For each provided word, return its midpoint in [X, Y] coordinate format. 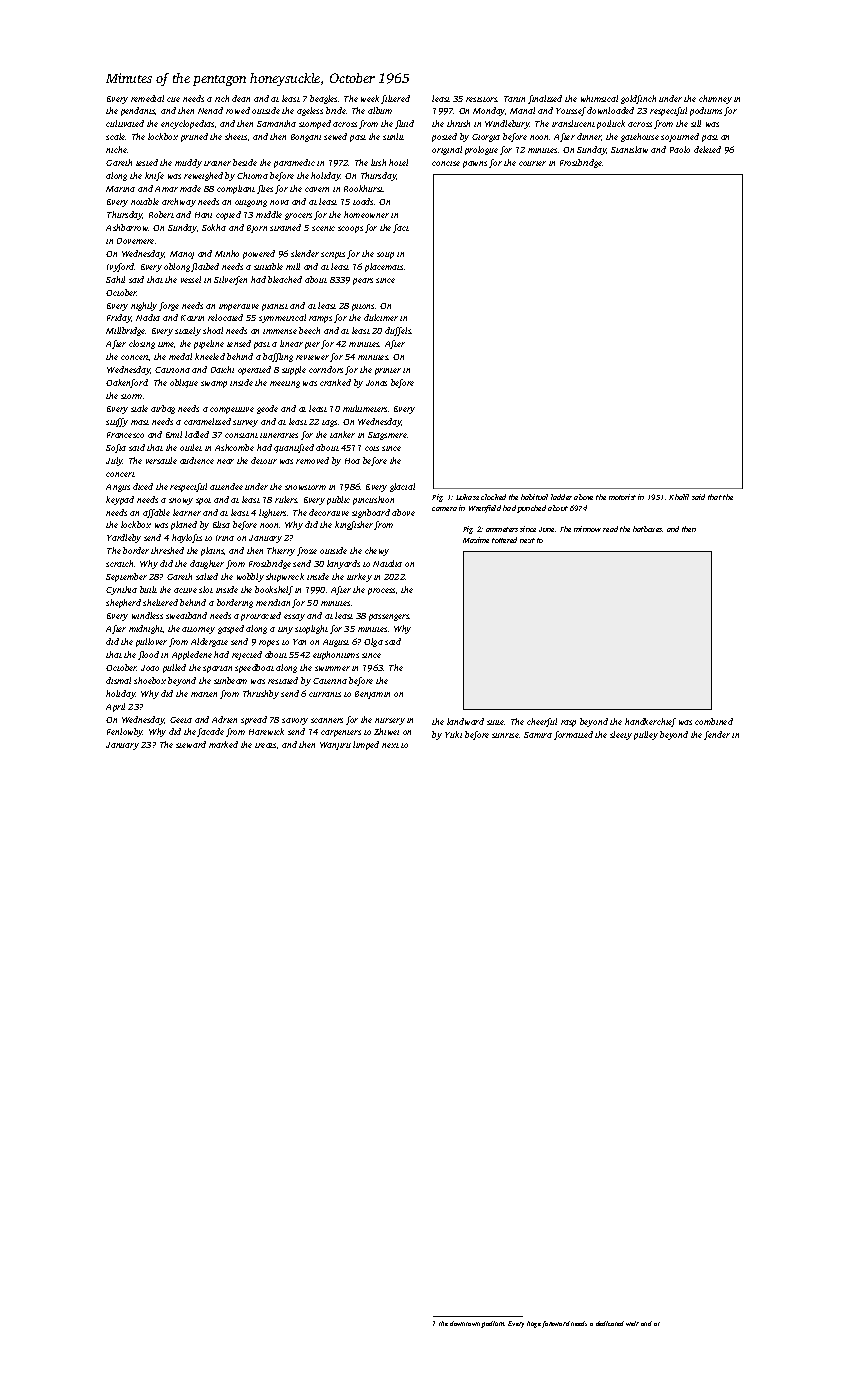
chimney [715, 99]
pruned [194, 137]
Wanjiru [335, 746]
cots [372, 448]
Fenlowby [125, 732]
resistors [482, 99]
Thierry [281, 551]
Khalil [679, 497]
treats [265, 745]
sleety [621, 735]
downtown [465, 1323]
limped [366, 745]
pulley [646, 735]
